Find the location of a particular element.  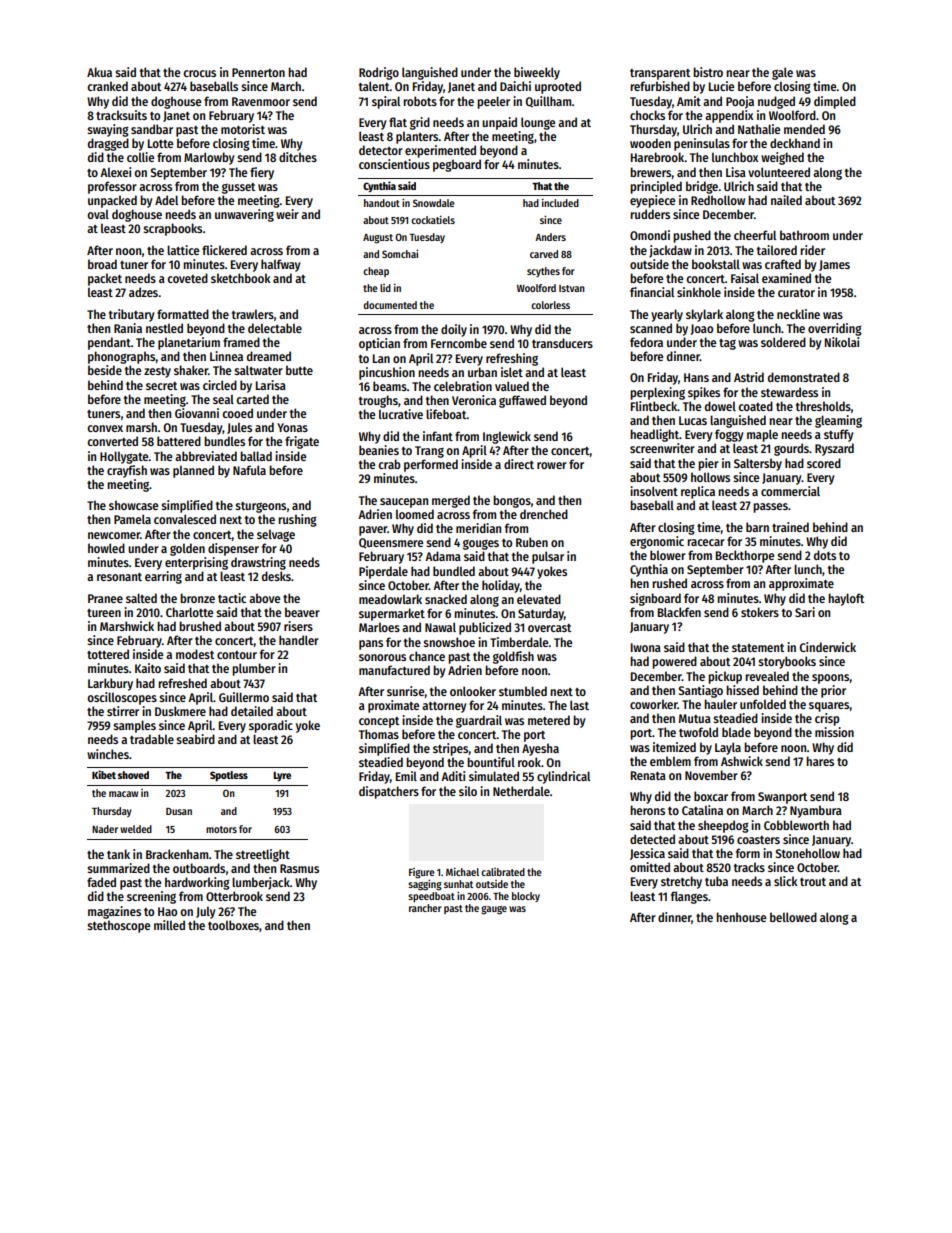

snacked is located at coordinates (446, 599).
